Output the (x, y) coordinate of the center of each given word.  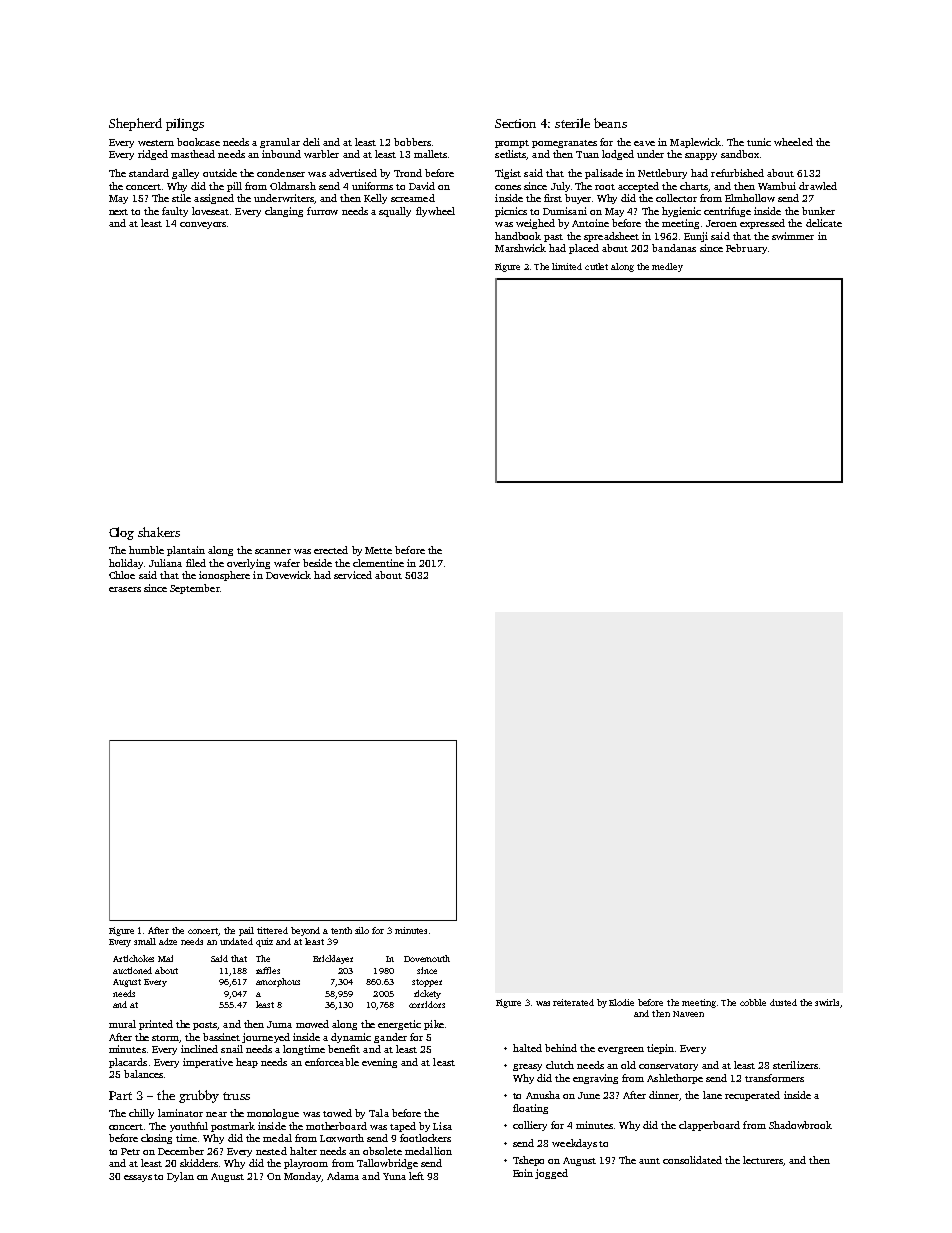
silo (362, 930)
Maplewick (695, 143)
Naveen (688, 1014)
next (118, 212)
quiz (264, 942)
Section (515, 123)
